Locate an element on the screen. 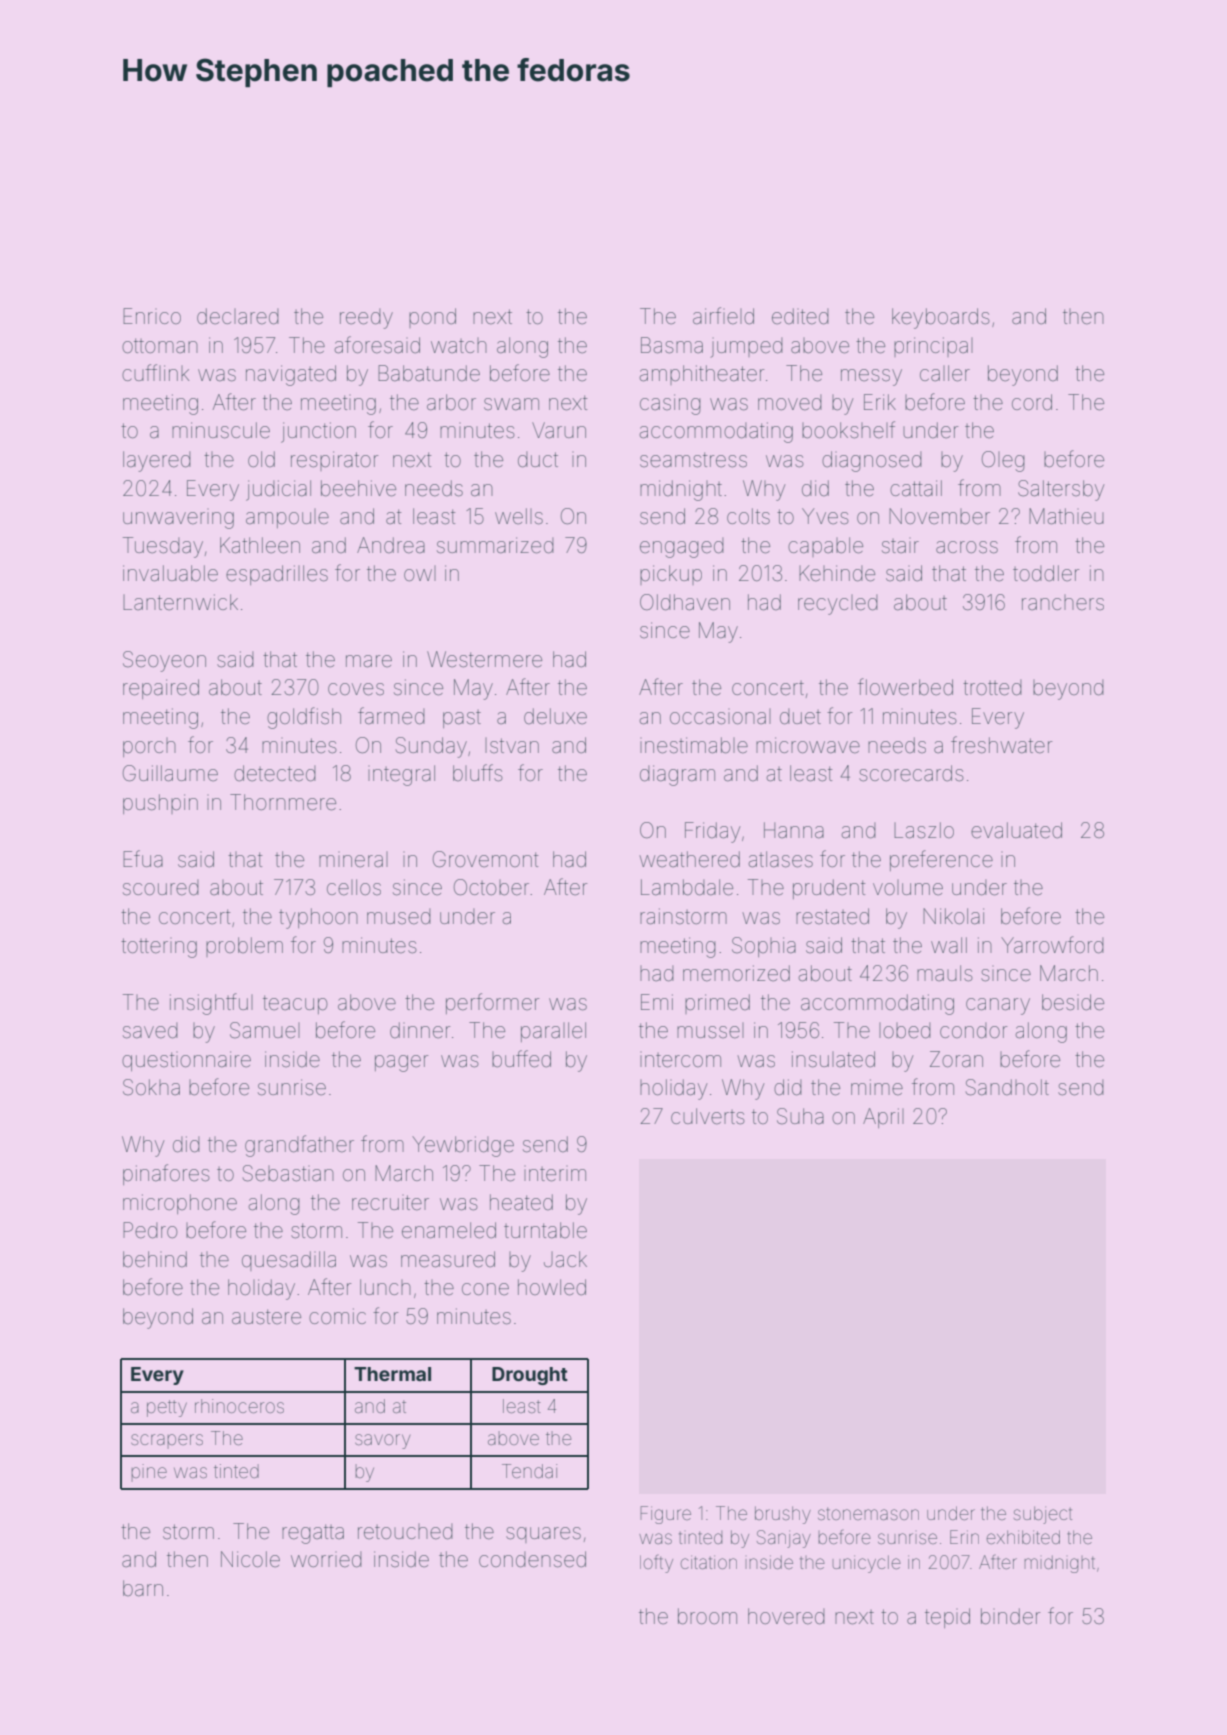  subject is located at coordinates (1043, 1515).
